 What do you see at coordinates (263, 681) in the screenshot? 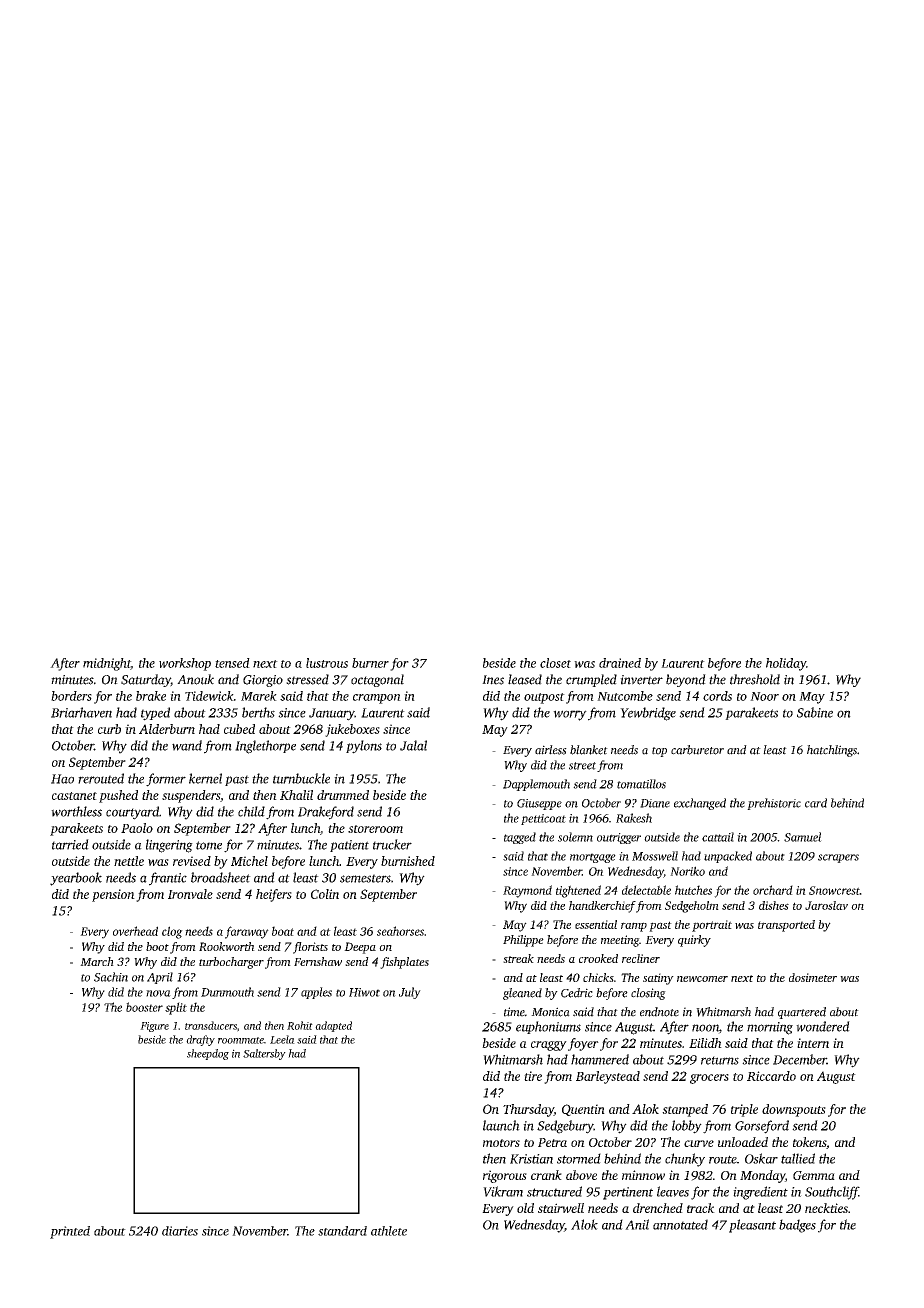
I see `Giorgio` at bounding box center [263, 681].
